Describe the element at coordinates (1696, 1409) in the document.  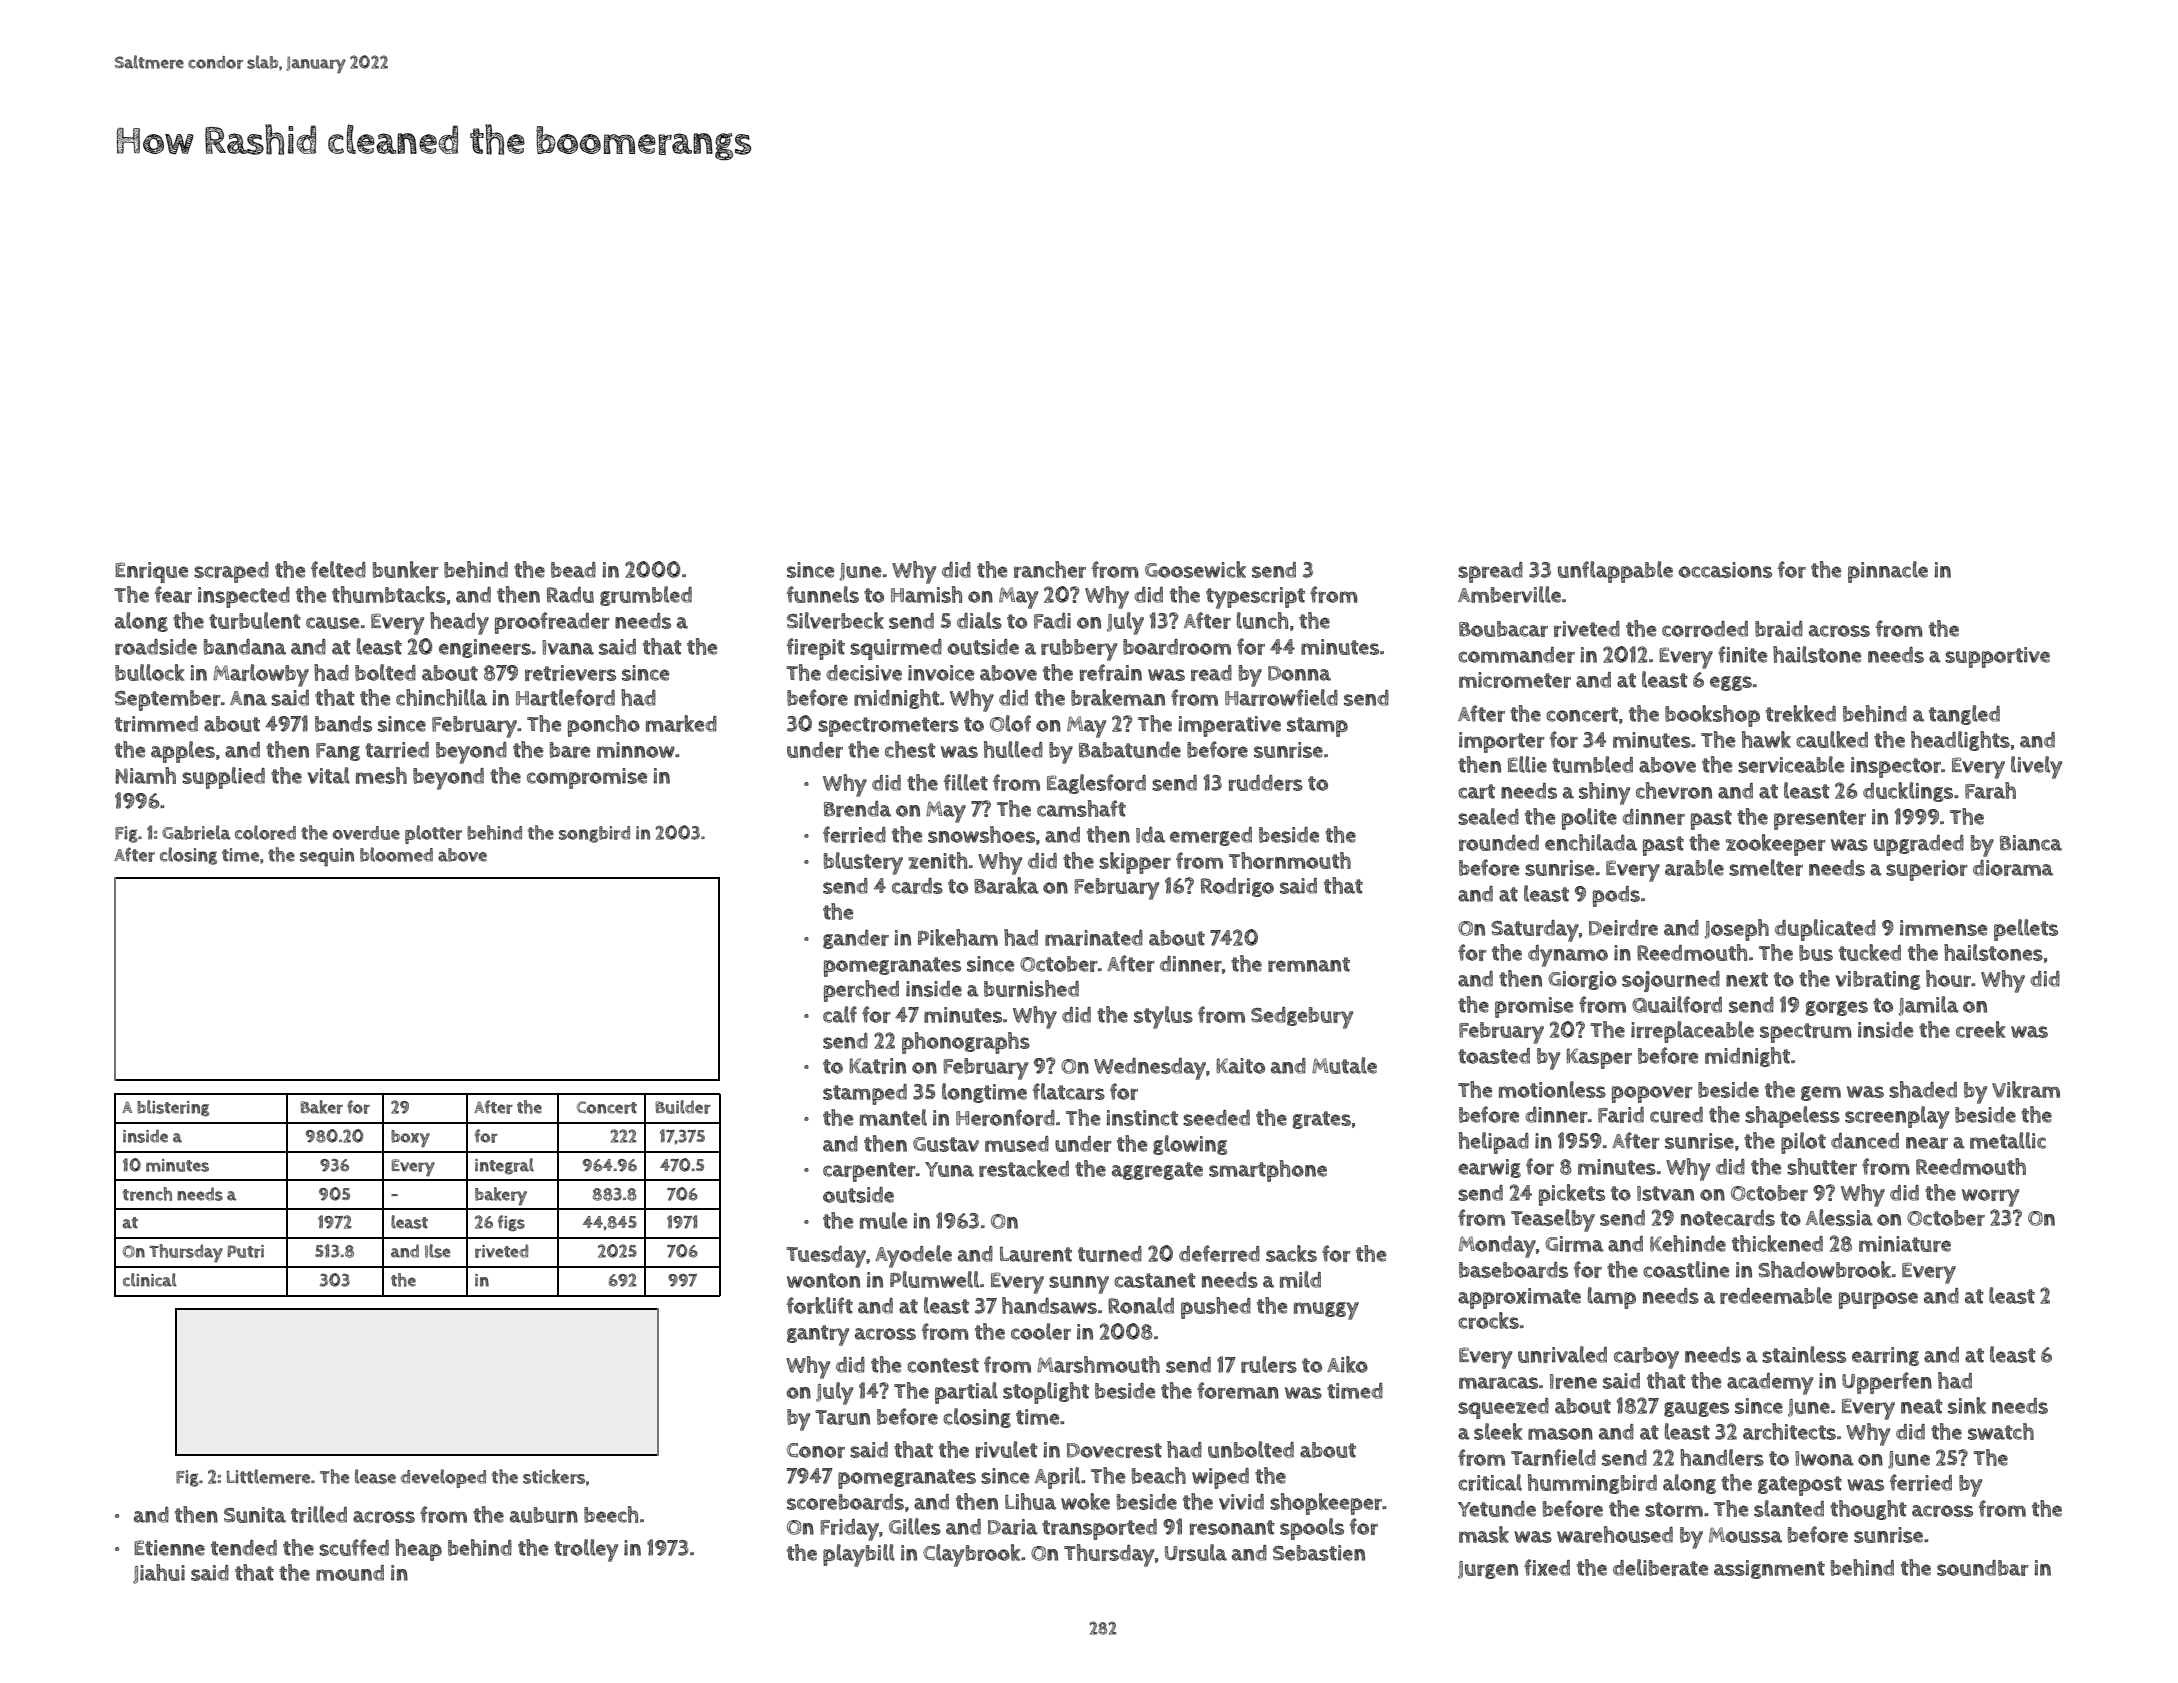
I see `gauges` at that location.
